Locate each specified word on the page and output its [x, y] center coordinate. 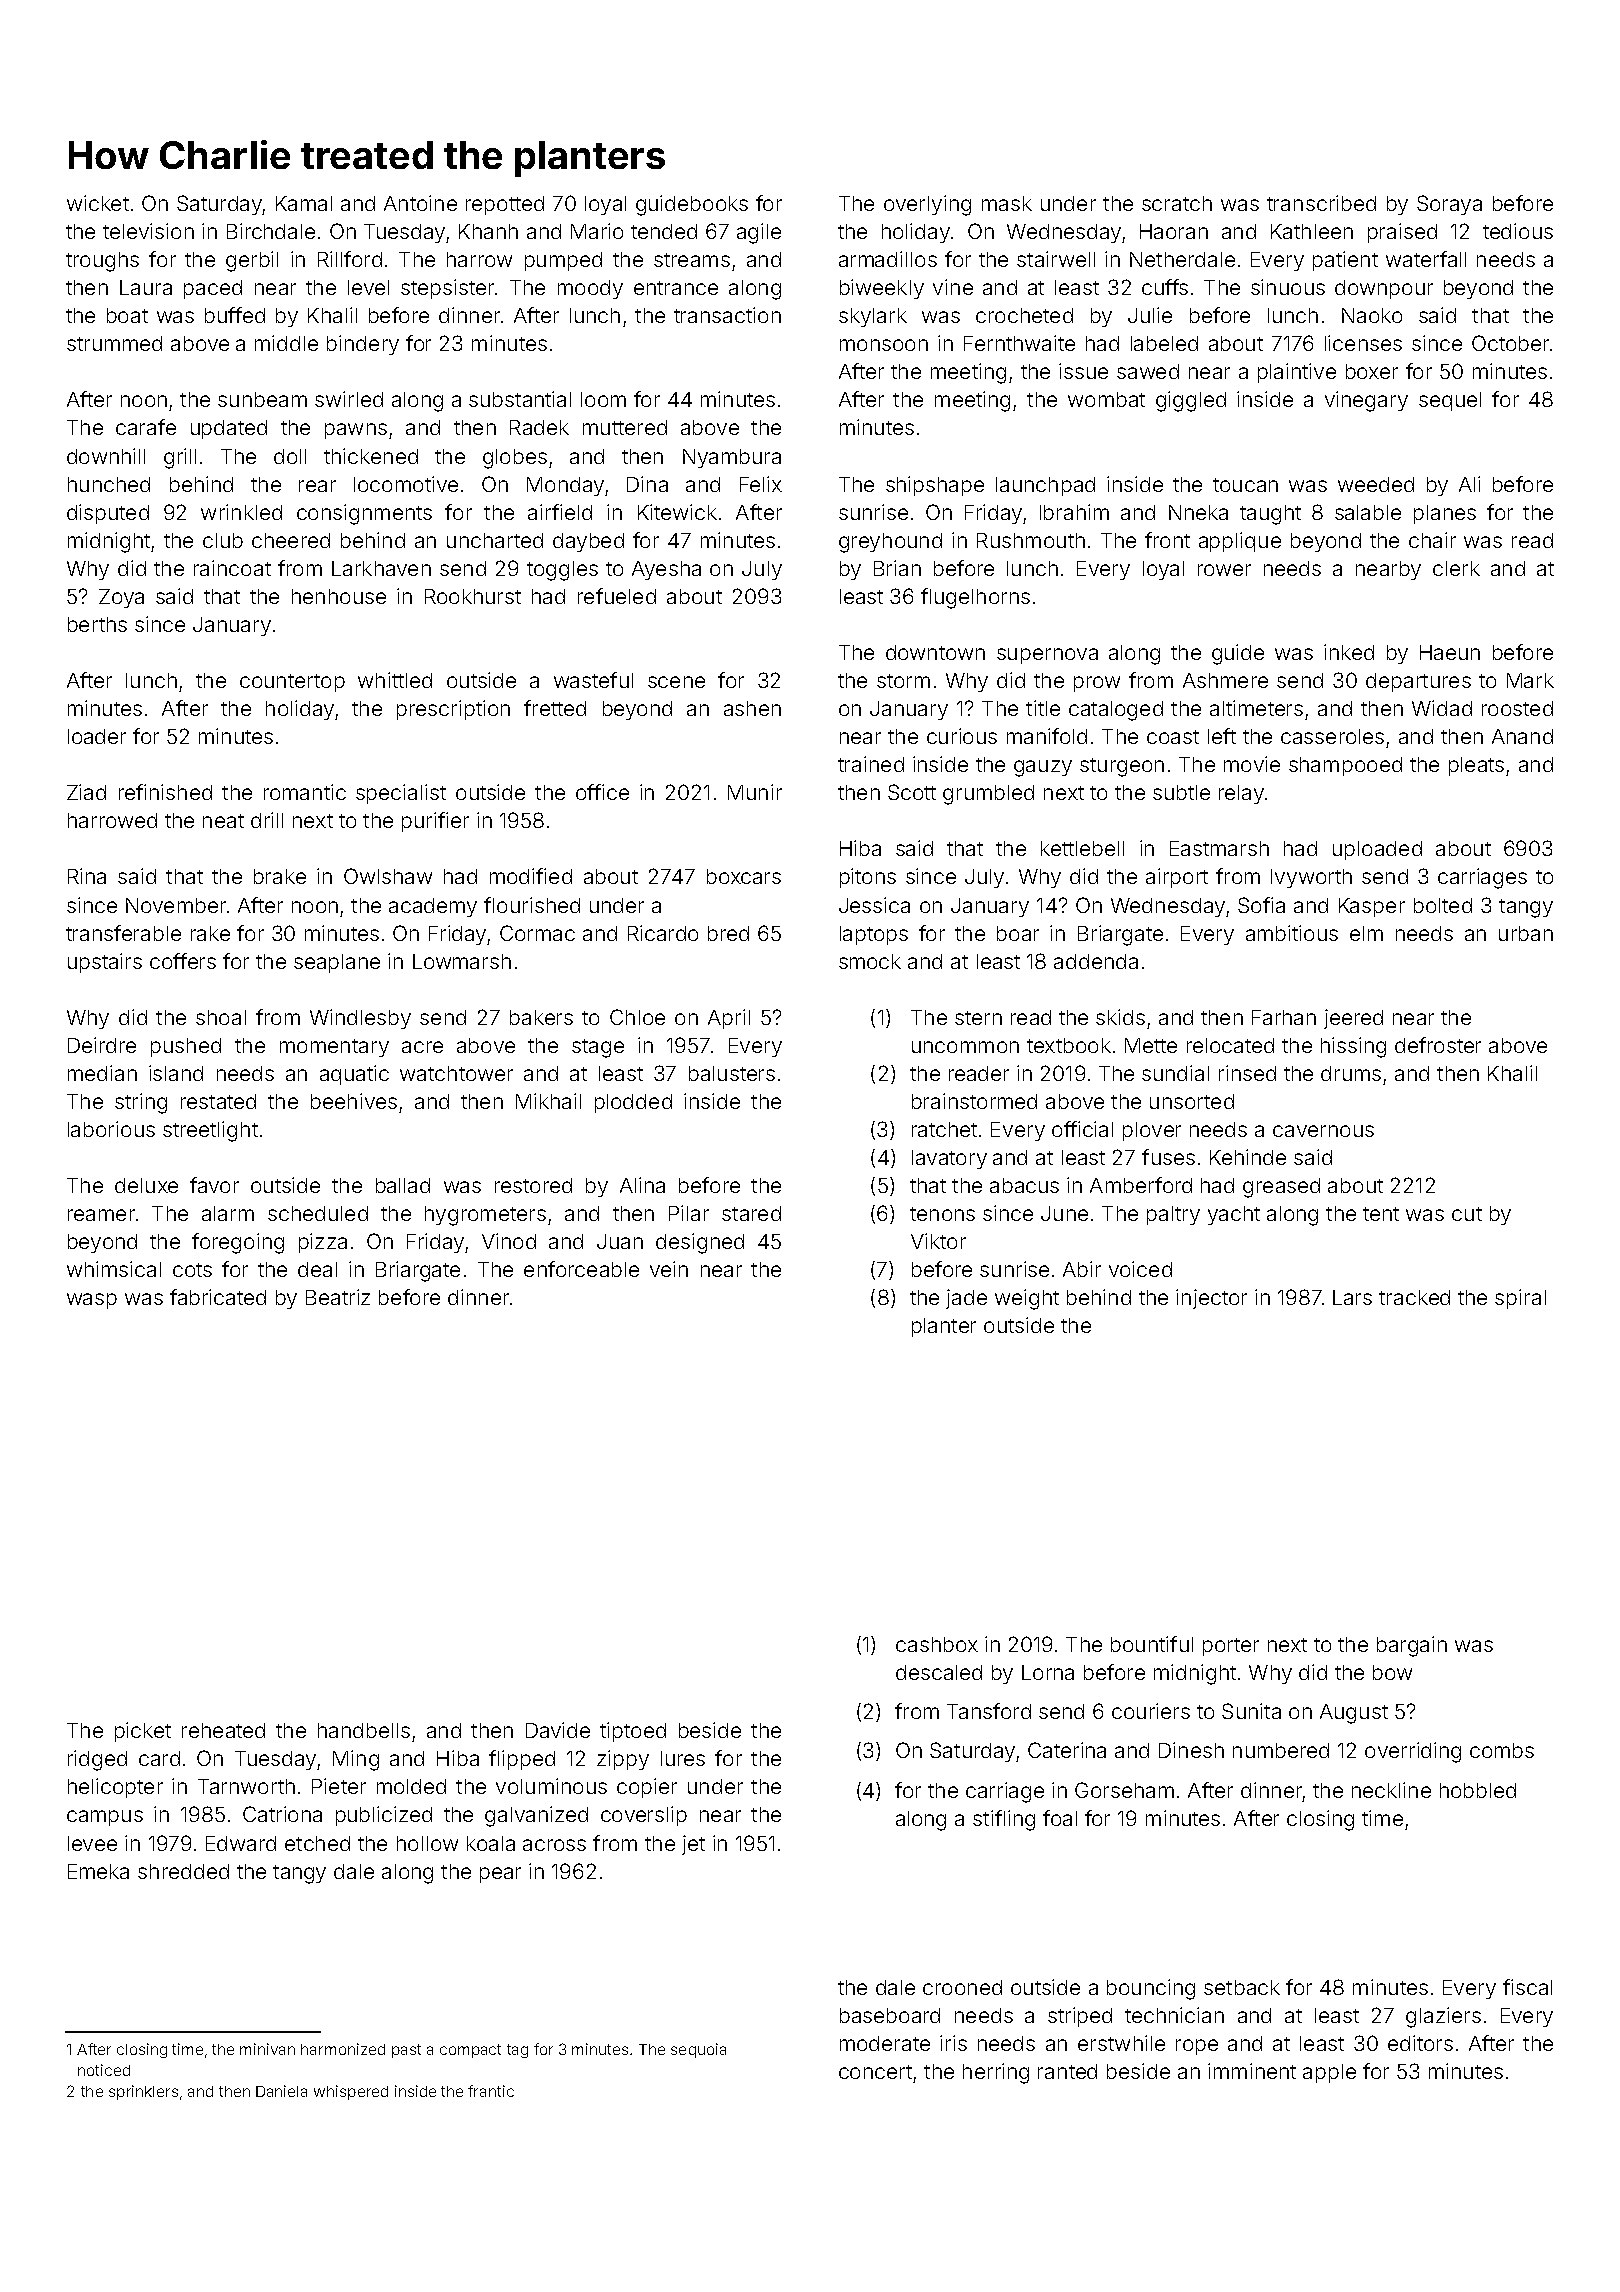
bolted [1443, 905]
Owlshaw [388, 876]
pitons [868, 878]
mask [1007, 203]
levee [92, 1843]
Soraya [1449, 205]
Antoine [420, 203]
